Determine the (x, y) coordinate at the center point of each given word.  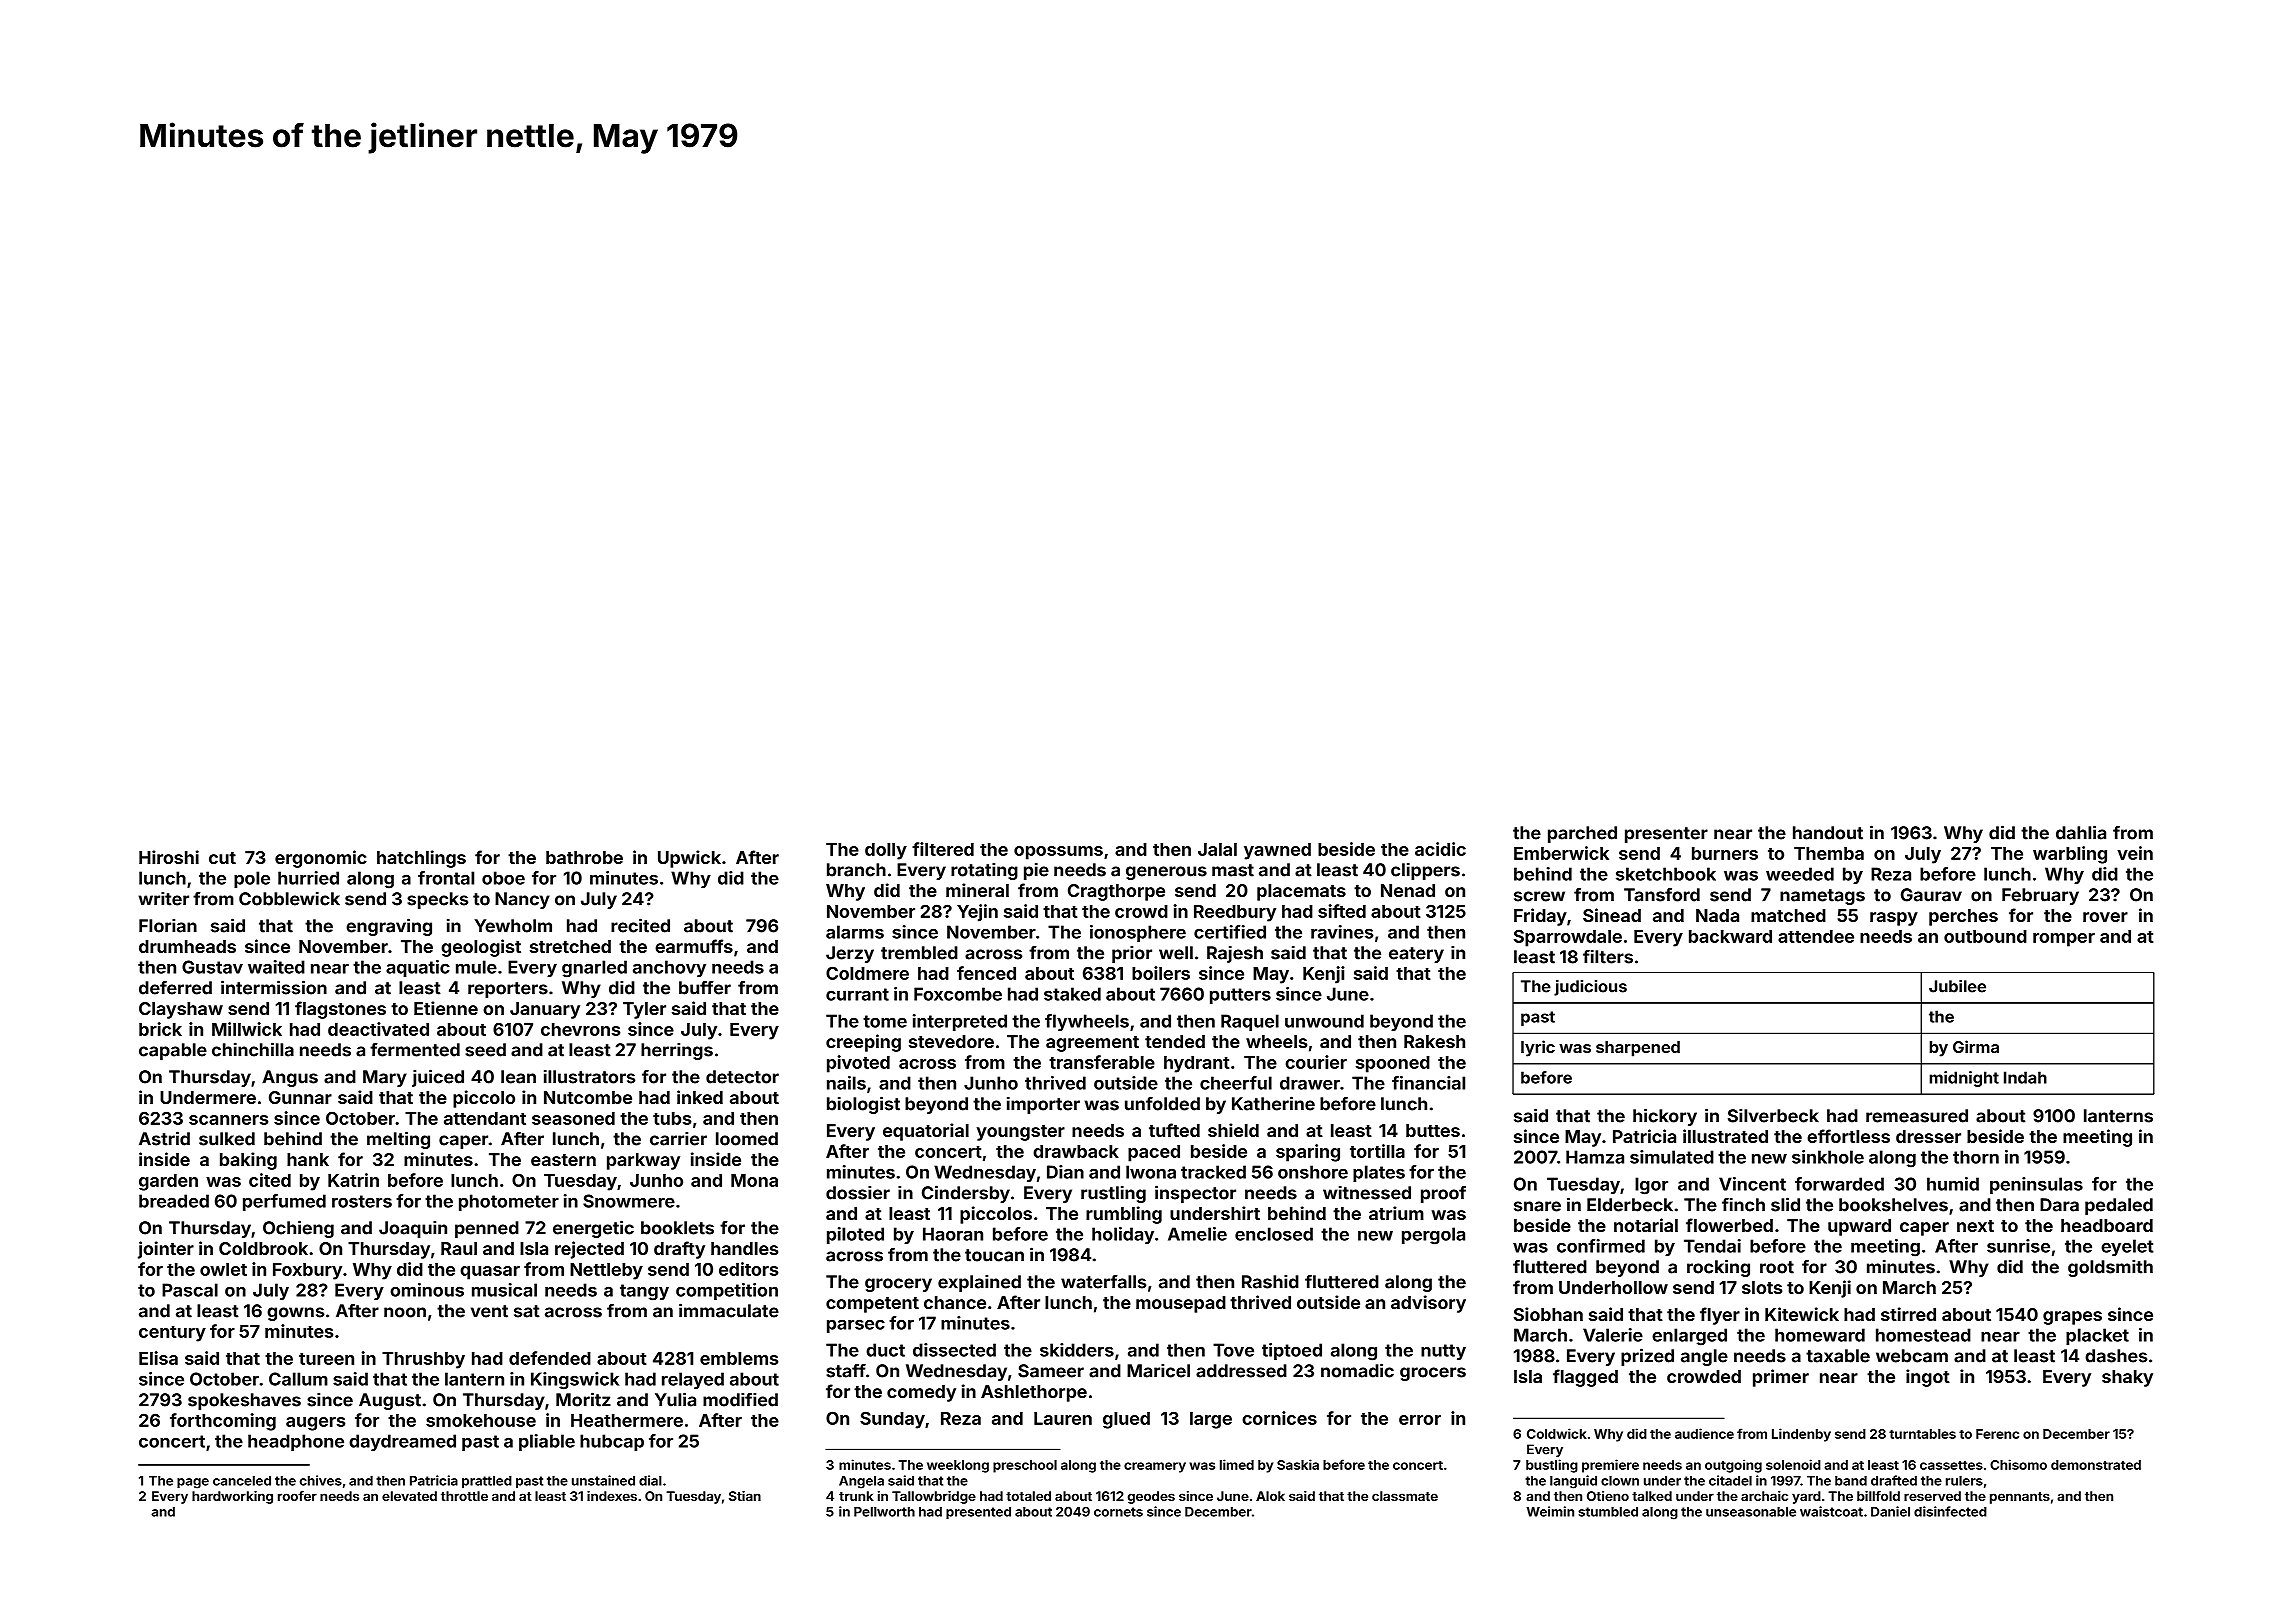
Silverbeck (1773, 1116)
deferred (175, 988)
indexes (612, 1496)
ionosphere (1138, 933)
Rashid (1270, 1282)
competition (727, 1291)
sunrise (2018, 1246)
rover (2105, 917)
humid (1953, 1184)
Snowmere (629, 1201)
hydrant (1197, 1064)
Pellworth (884, 1512)
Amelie (1197, 1234)
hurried (308, 878)
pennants (2020, 1498)
